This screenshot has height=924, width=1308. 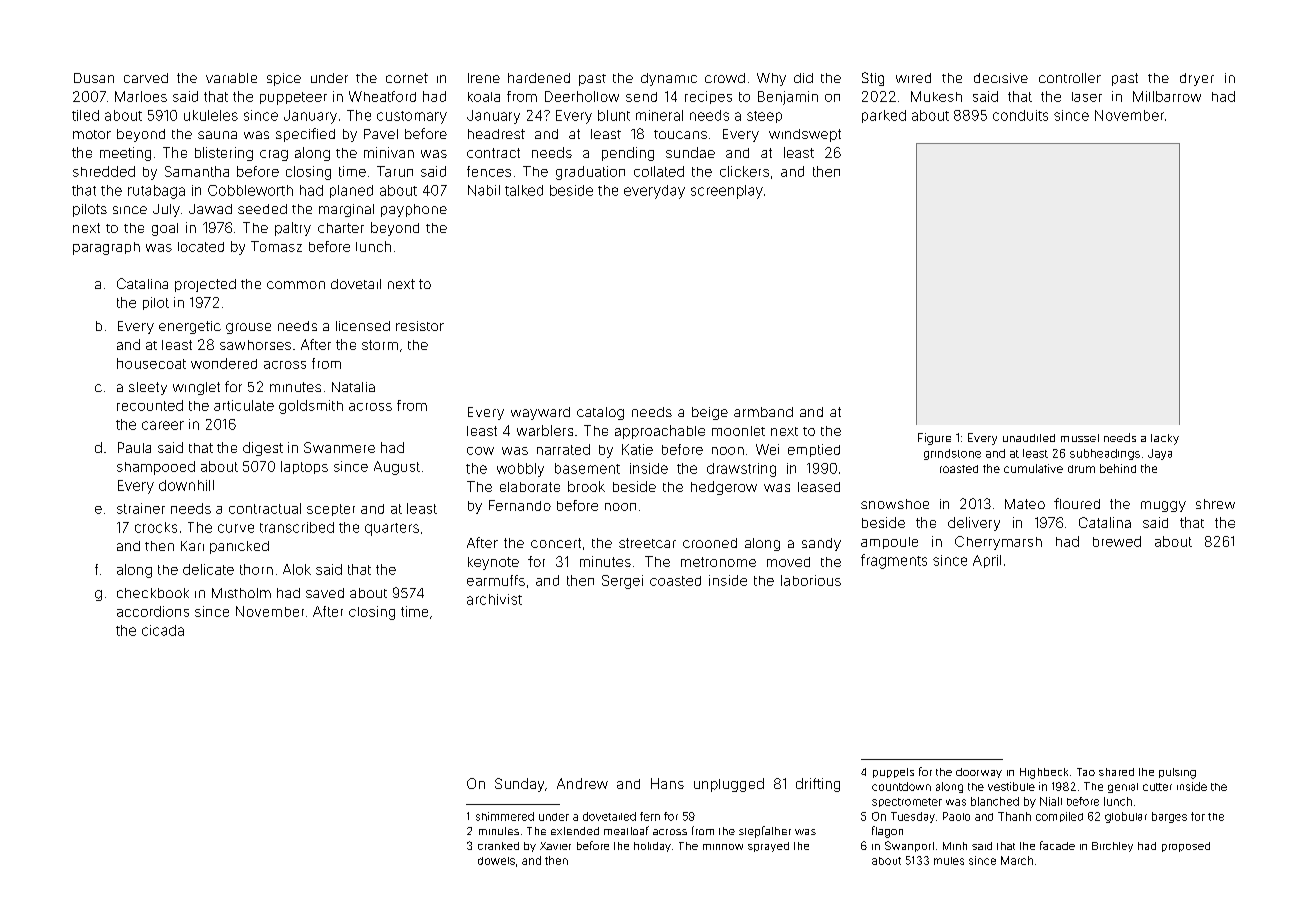 What do you see at coordinates (539, 78) in the screenshot?
I see `hardened` at bounding box center [539, 78].
